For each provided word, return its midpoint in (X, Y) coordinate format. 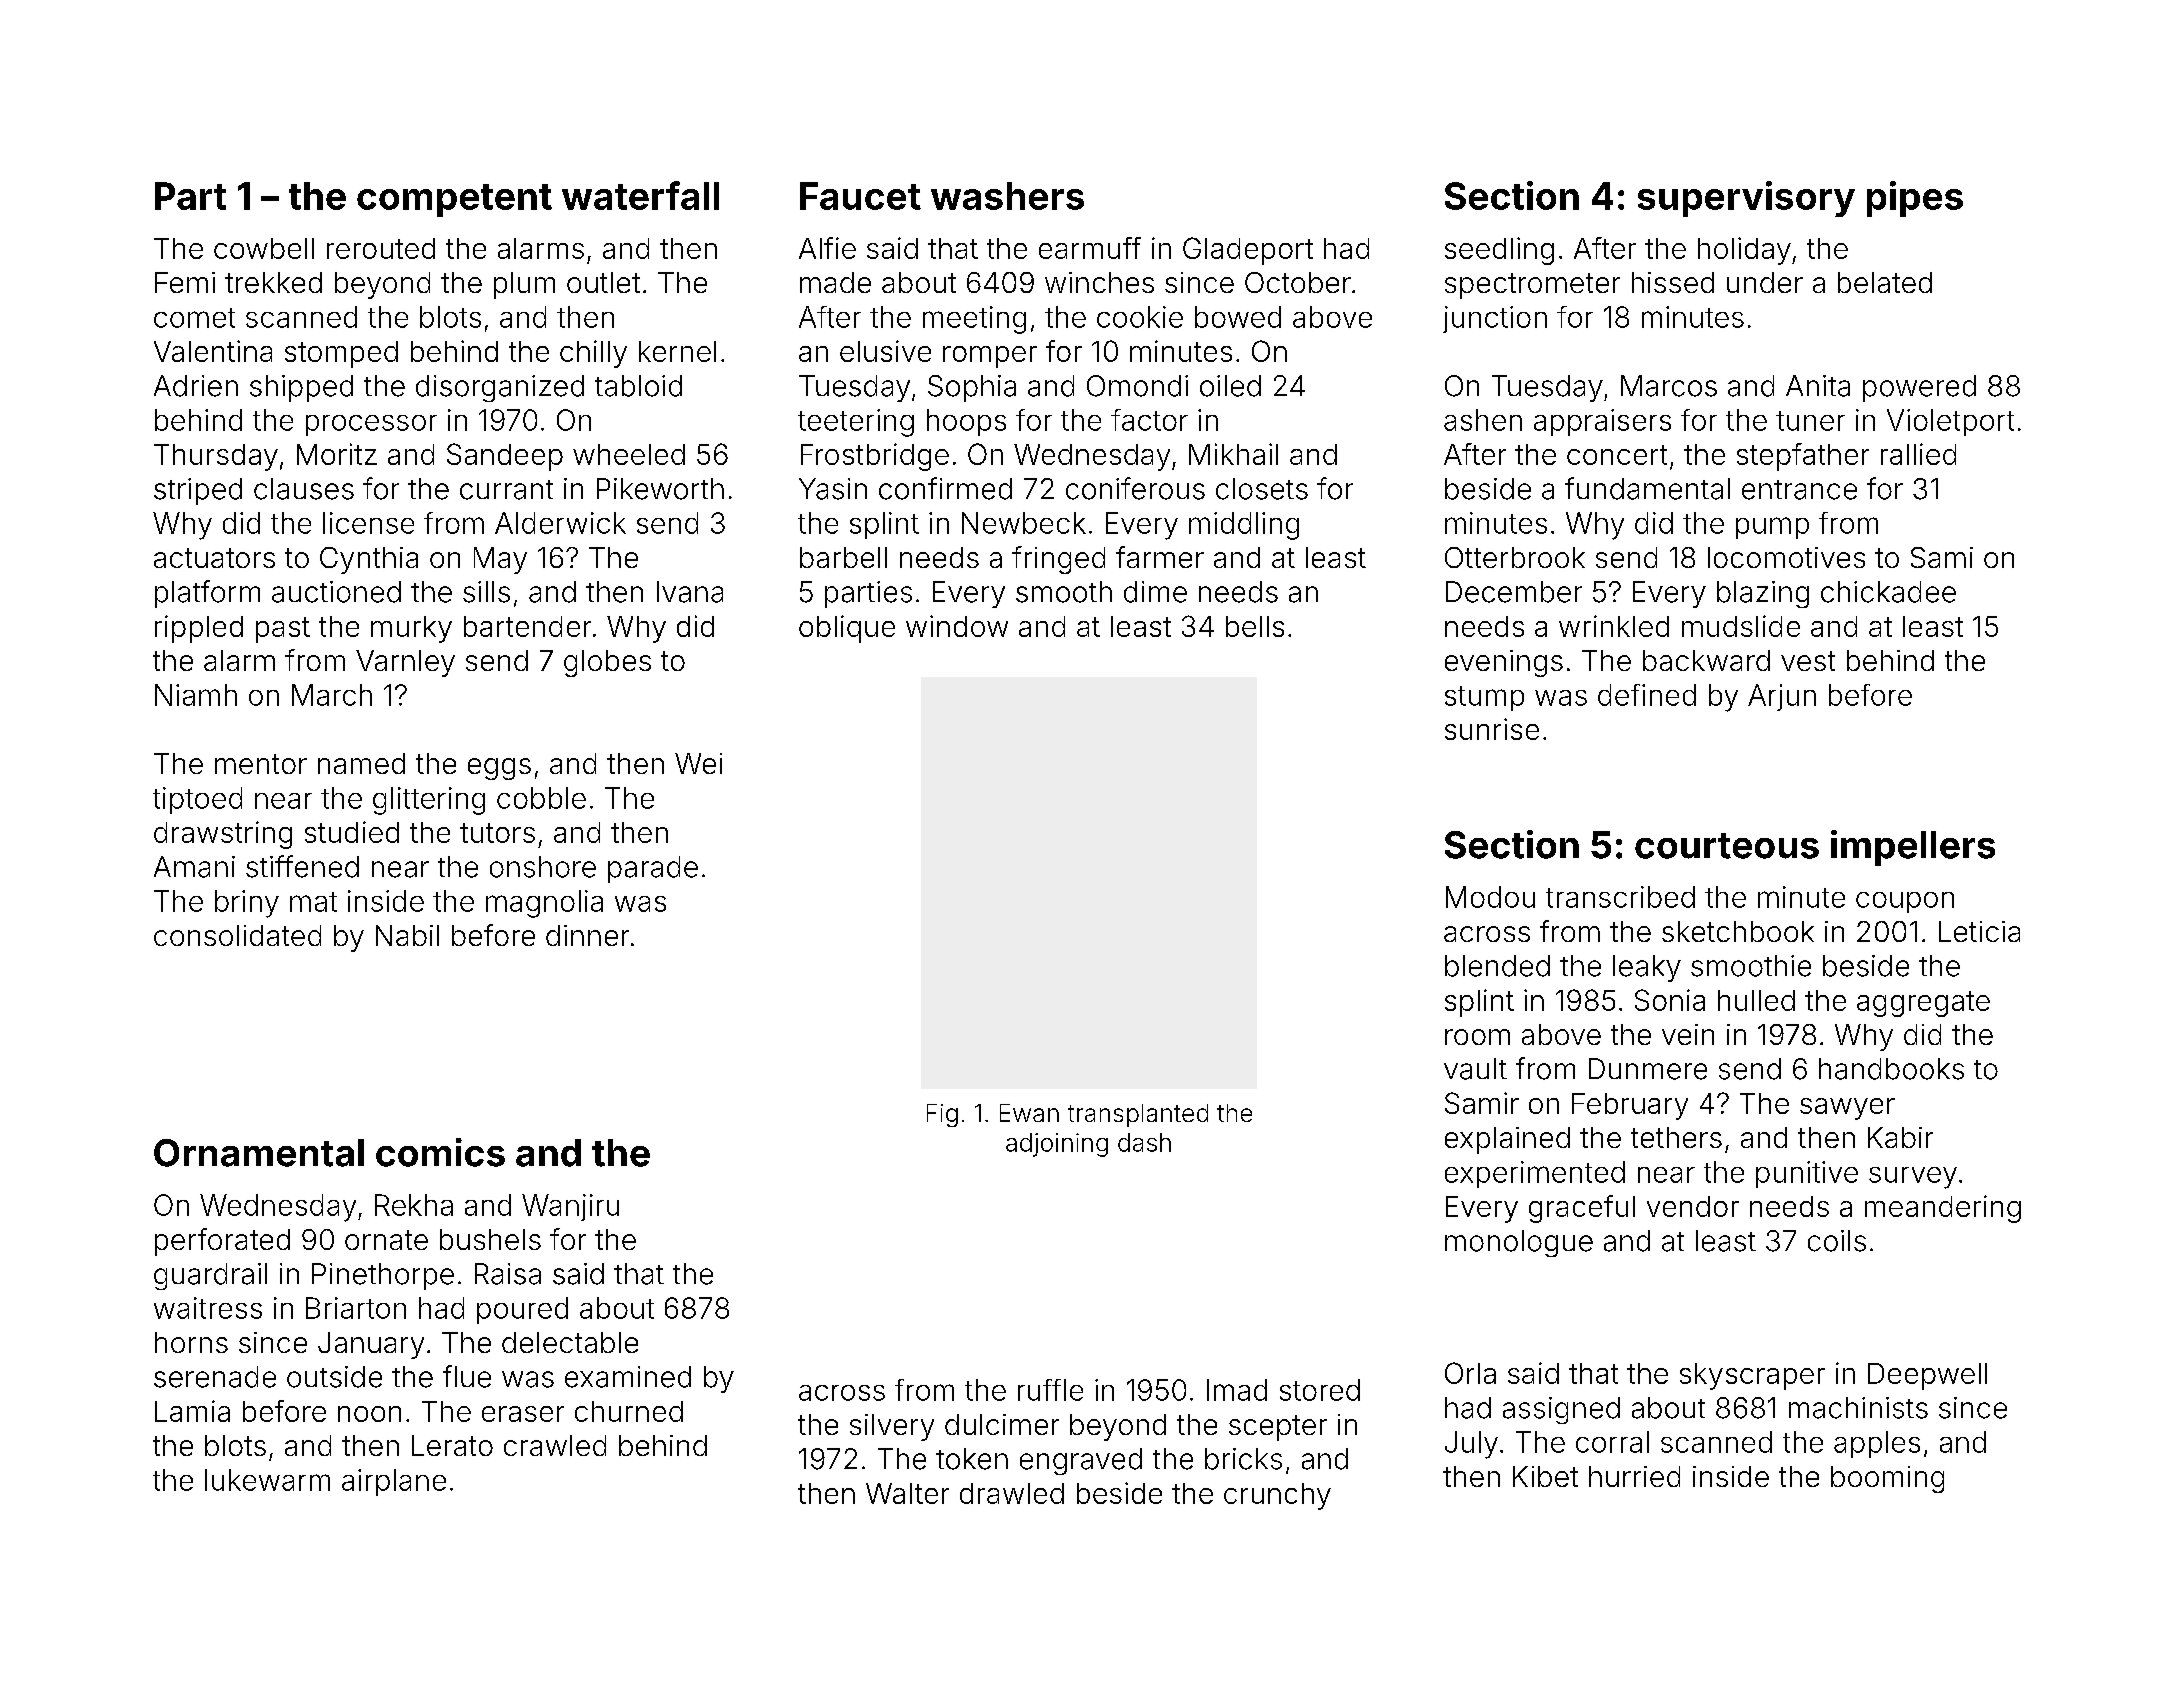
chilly (593, 354)
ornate (386, 1240)
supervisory (1746, 199)
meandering (1943, 1209)
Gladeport (1248, 251)
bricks (1243, 1459)
